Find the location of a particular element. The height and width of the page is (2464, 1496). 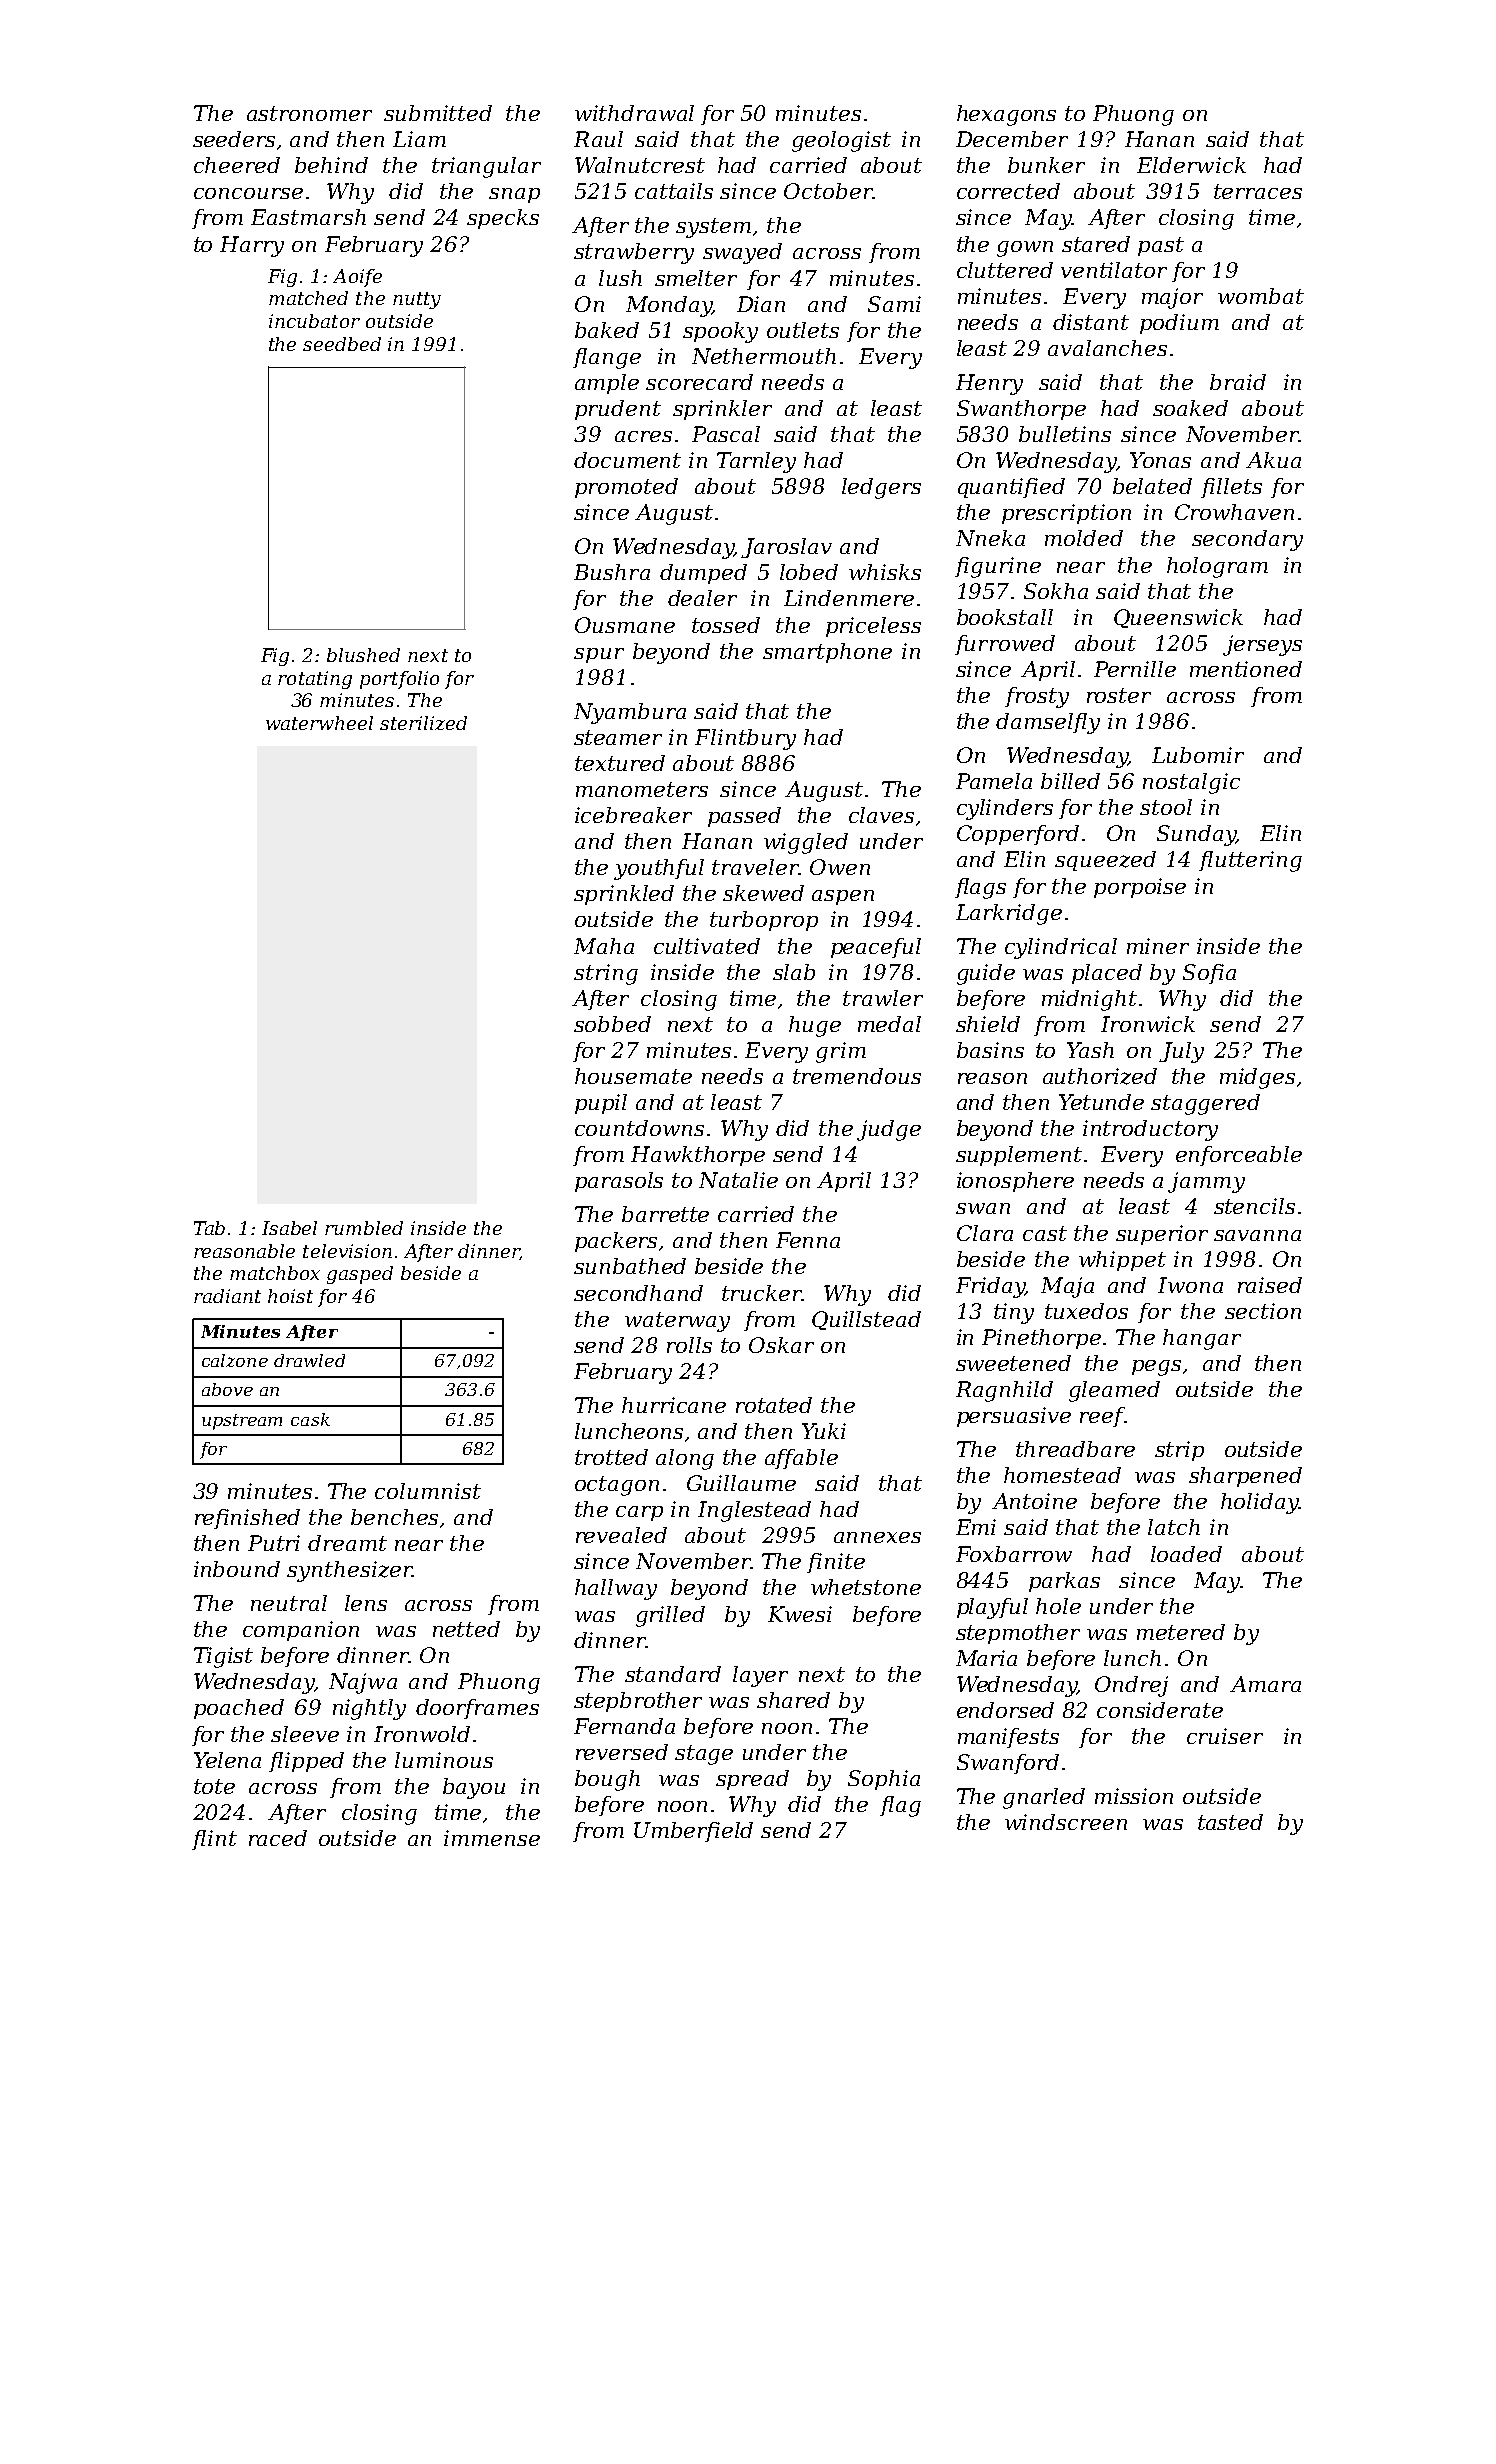

trotted is located at coordinates (611, 1457).
